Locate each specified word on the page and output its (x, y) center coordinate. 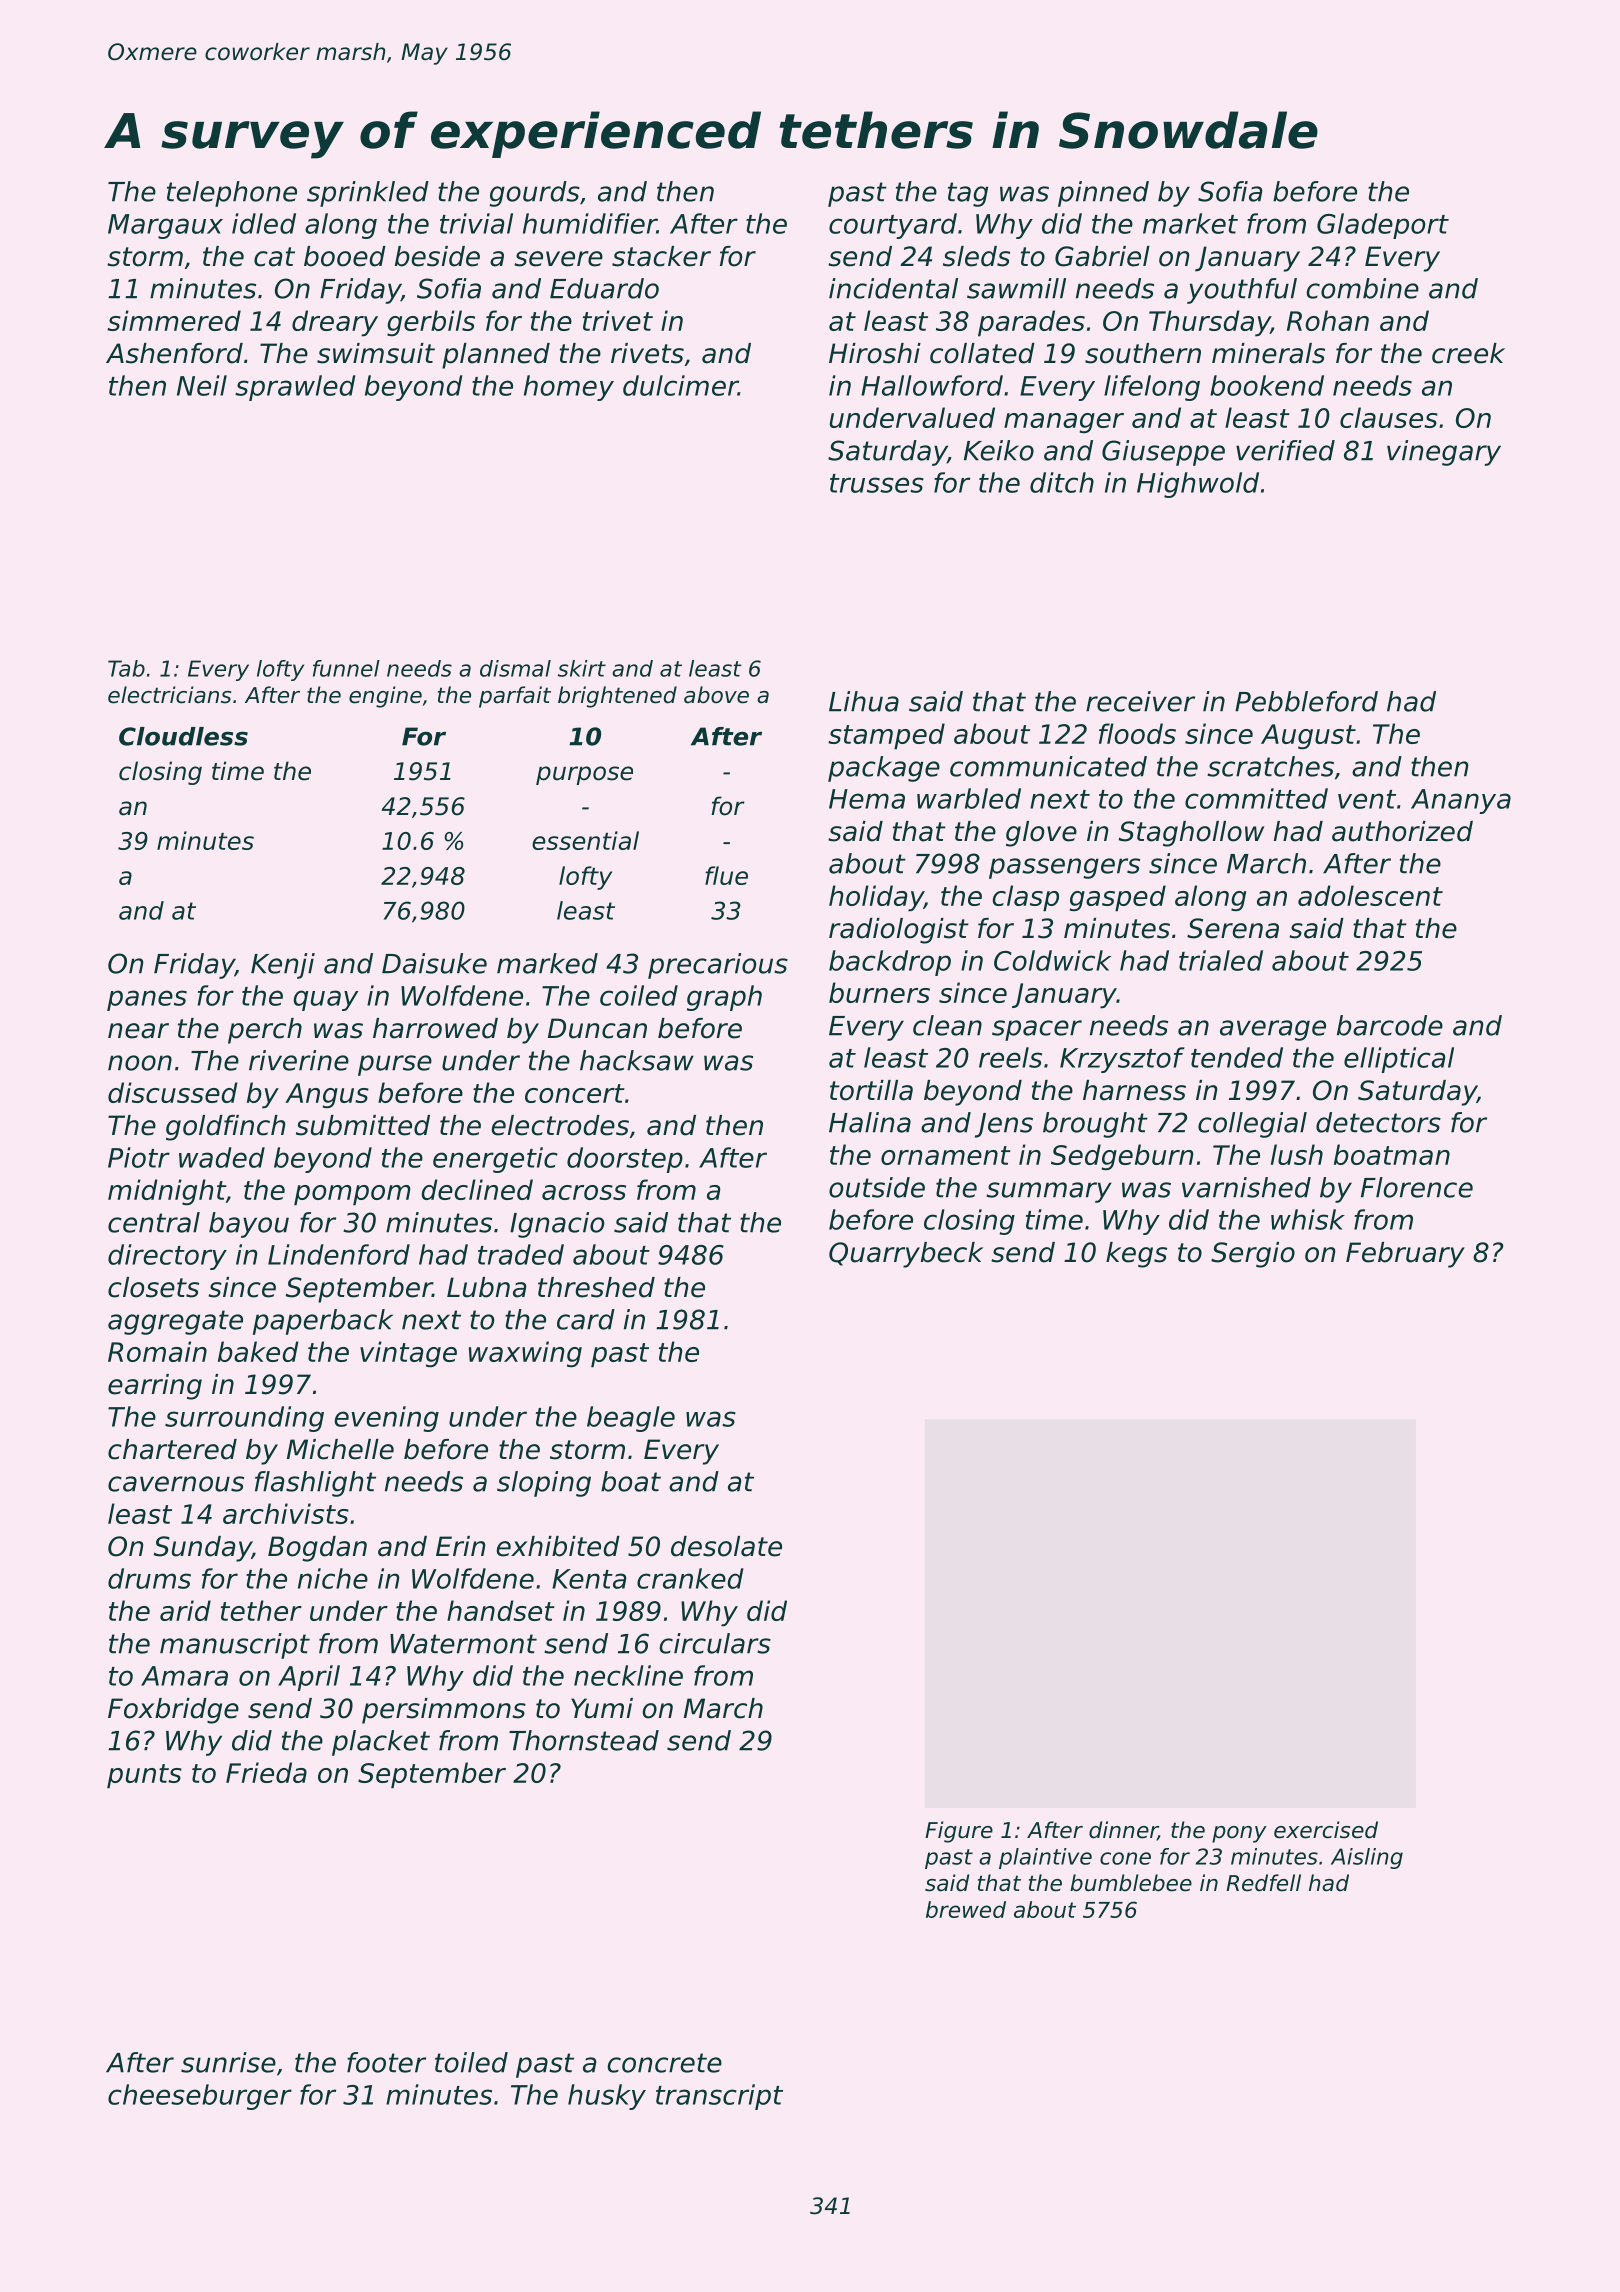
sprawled (295, 388)
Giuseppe (1163, 453)
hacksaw (637, 1060)
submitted (363, 1125)
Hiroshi (875, 353)
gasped (1118, 898)
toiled (471, 2062)
